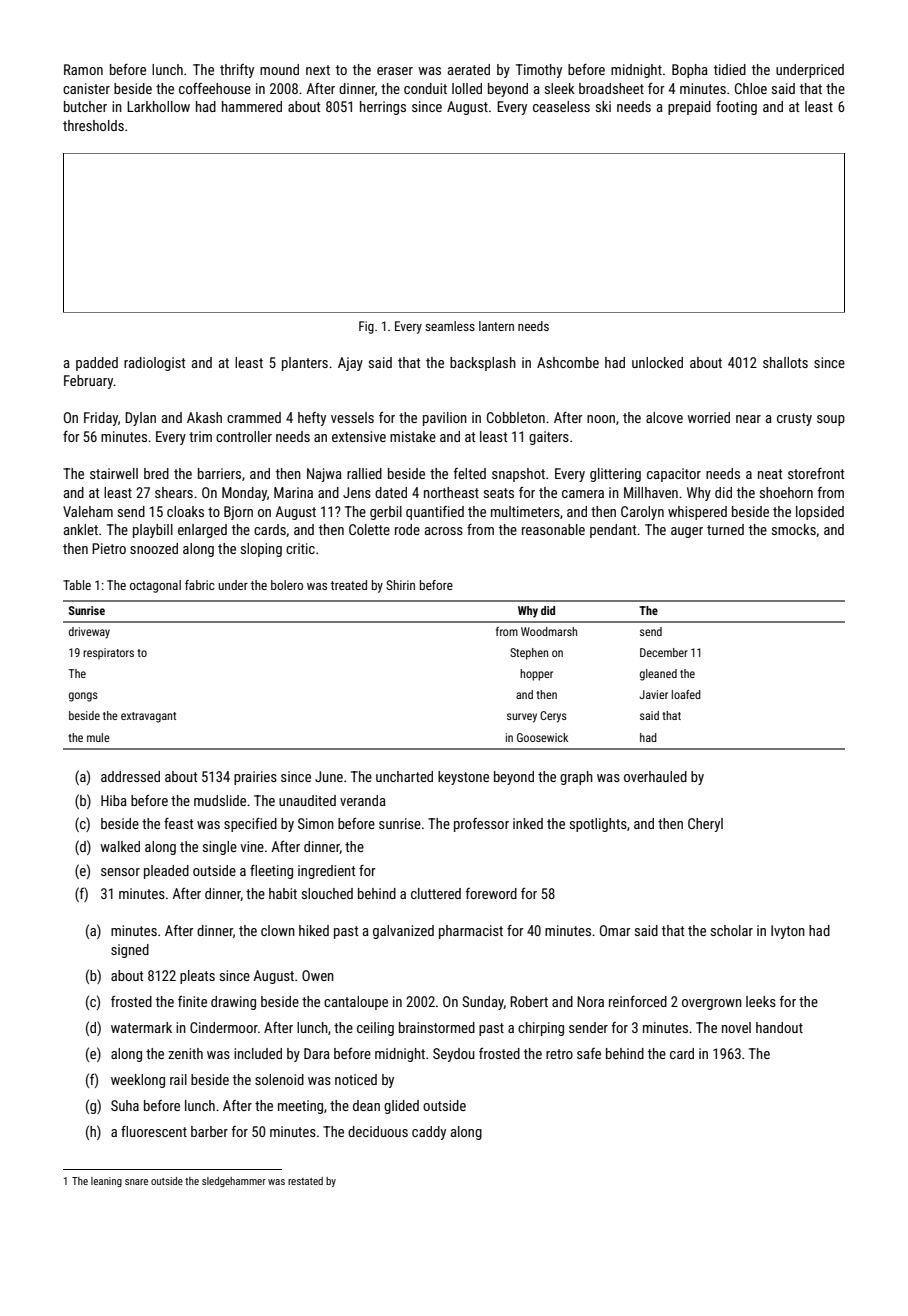 Image resolution: width=908 pixels, height=1316 pixels. What do you see at coordinates (425, 88) in the image?
I see `conduit` at bounding box center [425, 88].
